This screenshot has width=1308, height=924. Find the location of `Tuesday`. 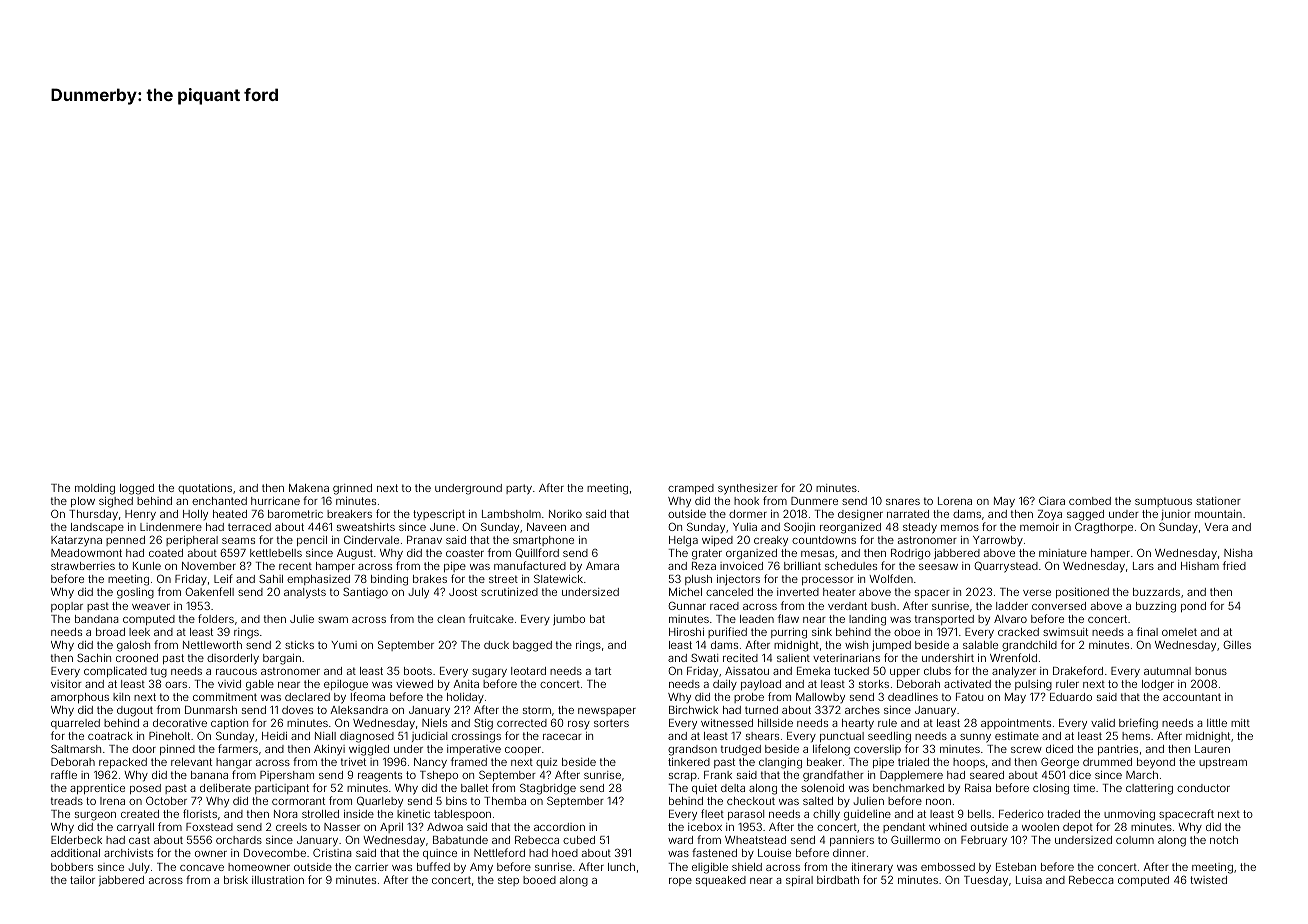

Tuesday is located at coordinates (986, 881).
